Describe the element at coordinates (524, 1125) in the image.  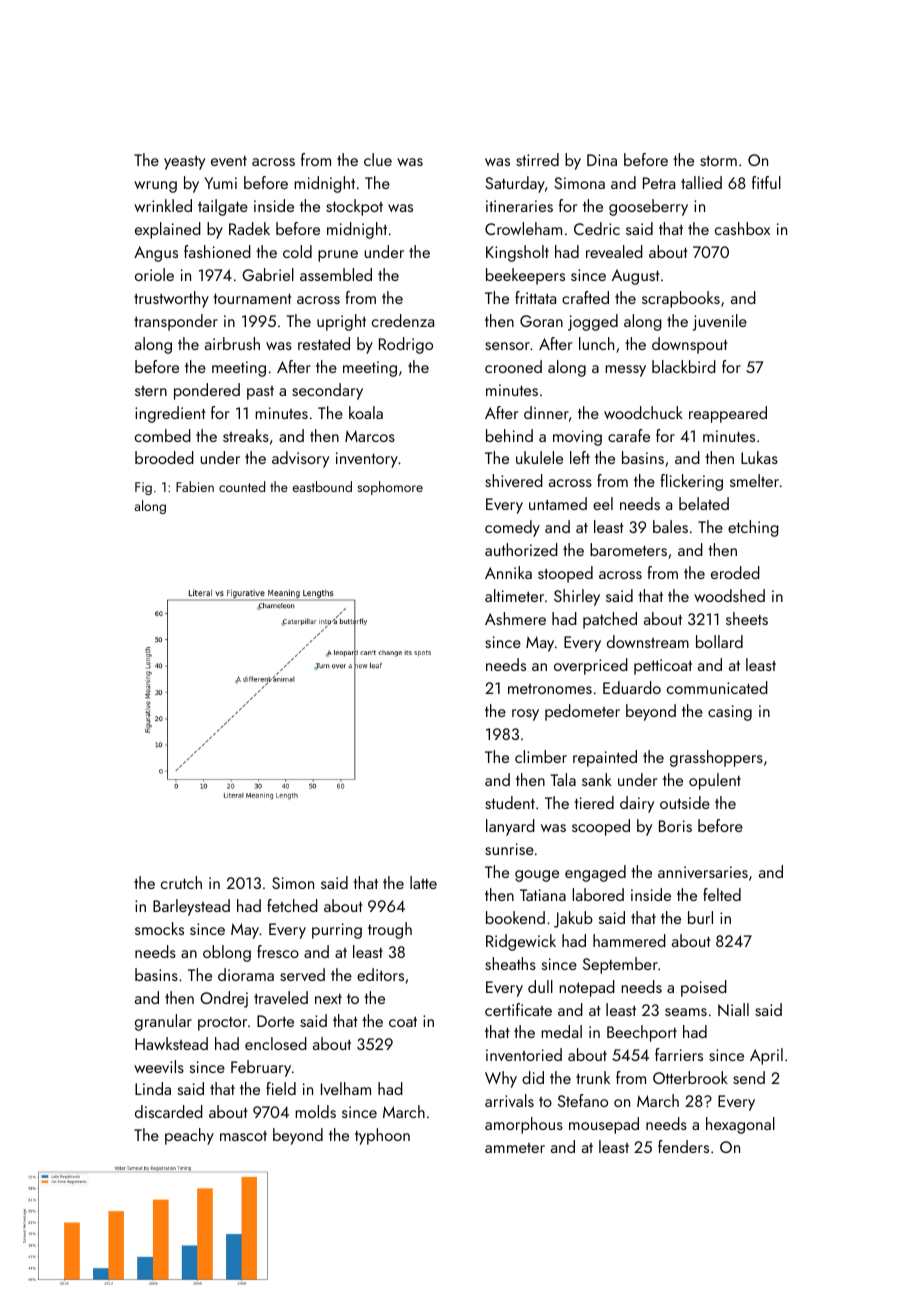
I see `amorphous` at that location.
